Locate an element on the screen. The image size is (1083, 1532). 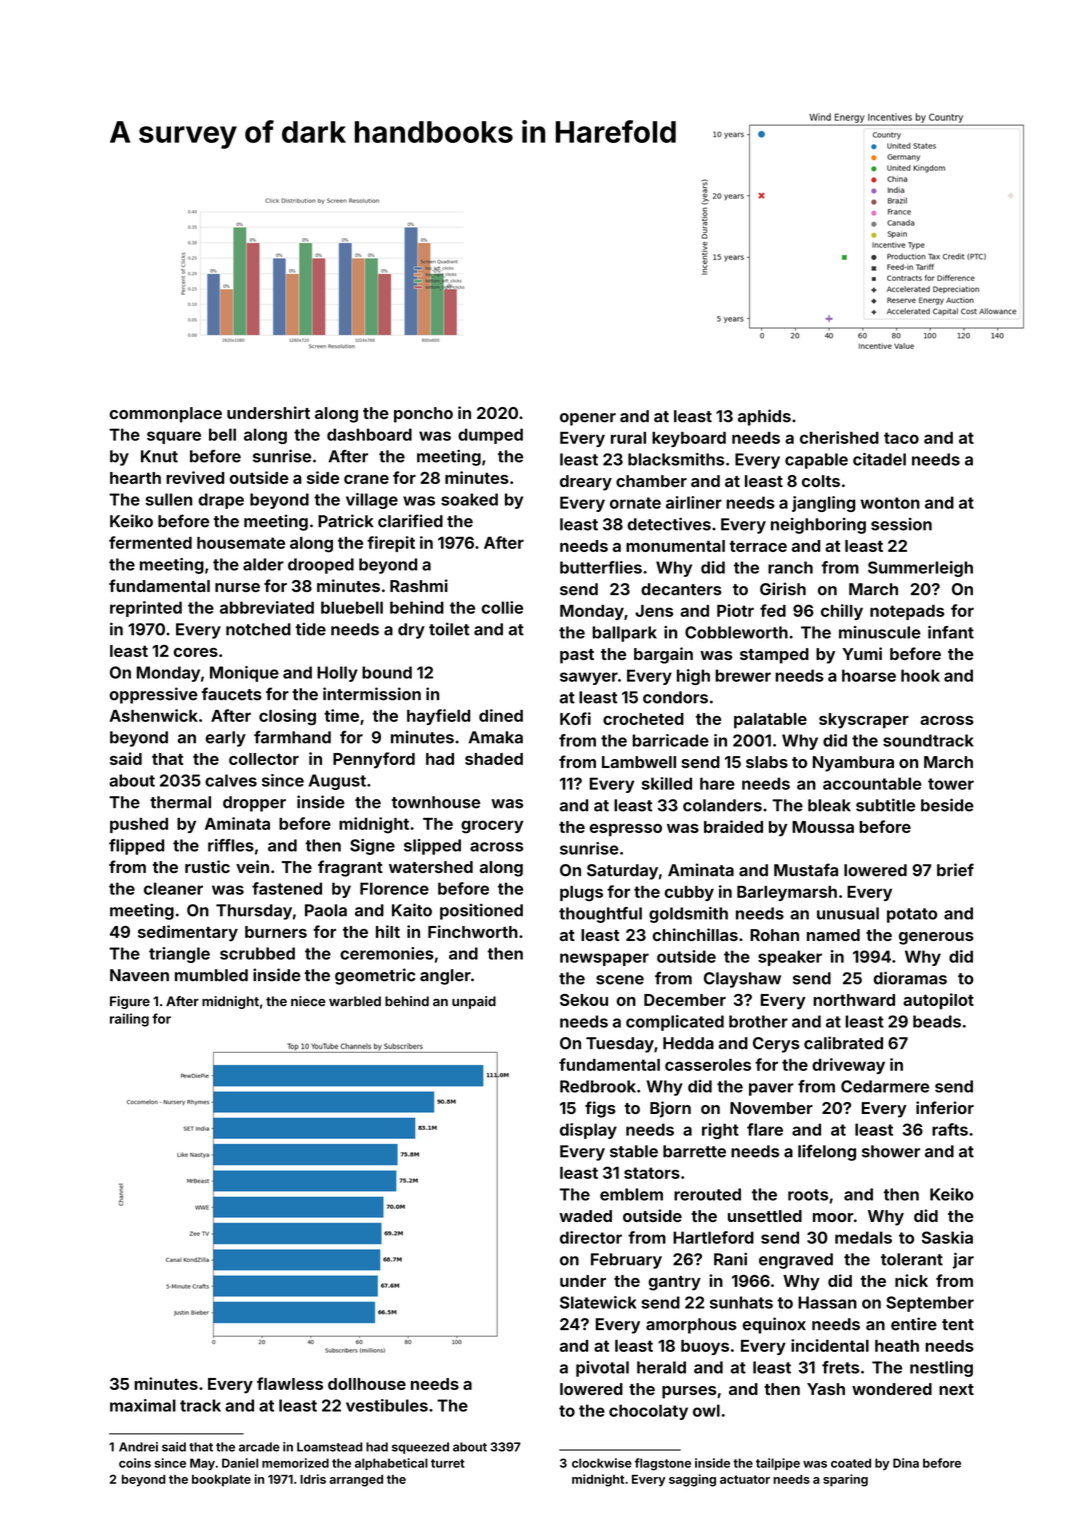
skyscraper is located at coordinates (864, 721).
